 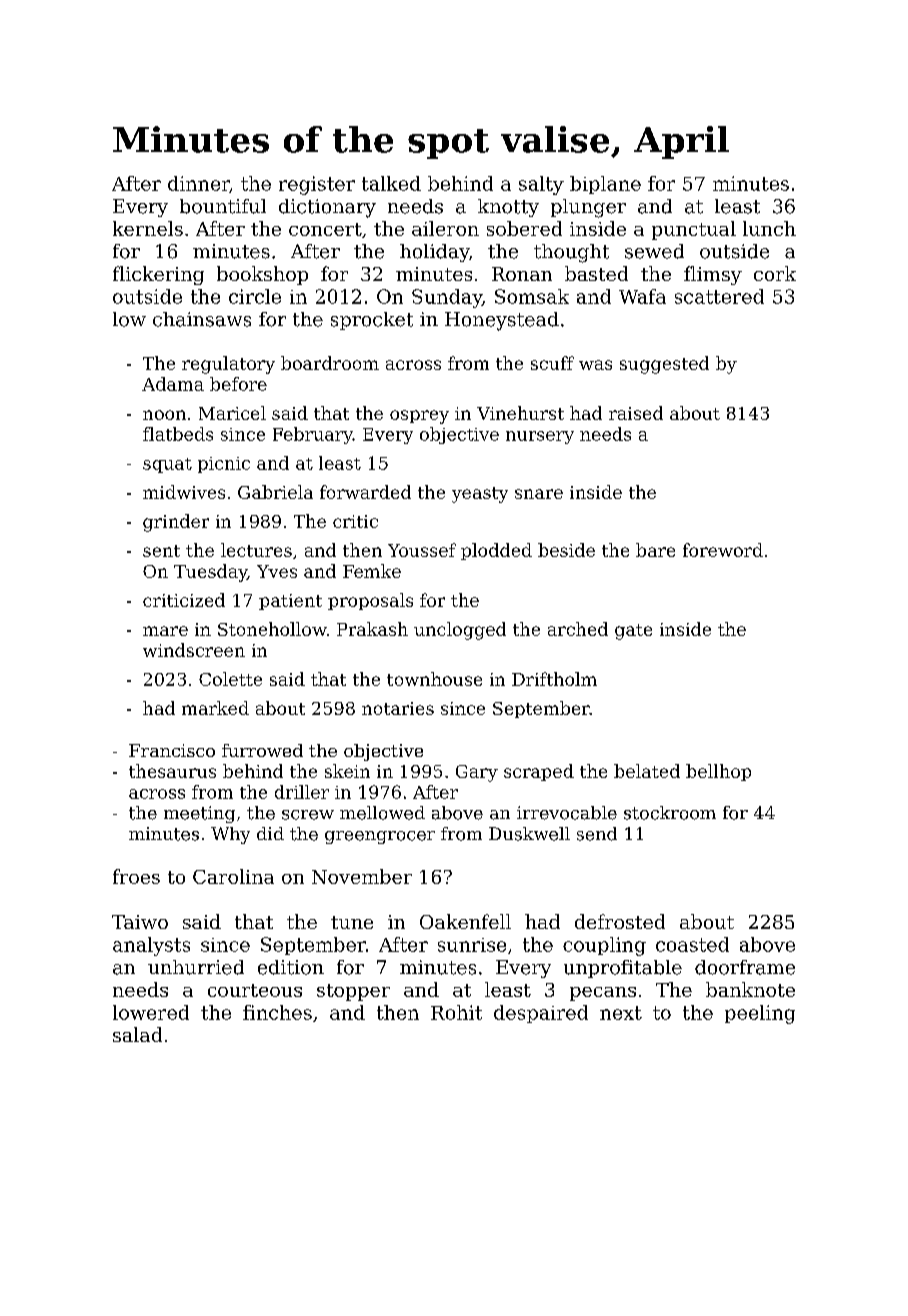 What do you see at coordinates (541, 185) in the page?
I see `salty` at bounding box center [541, 185].
